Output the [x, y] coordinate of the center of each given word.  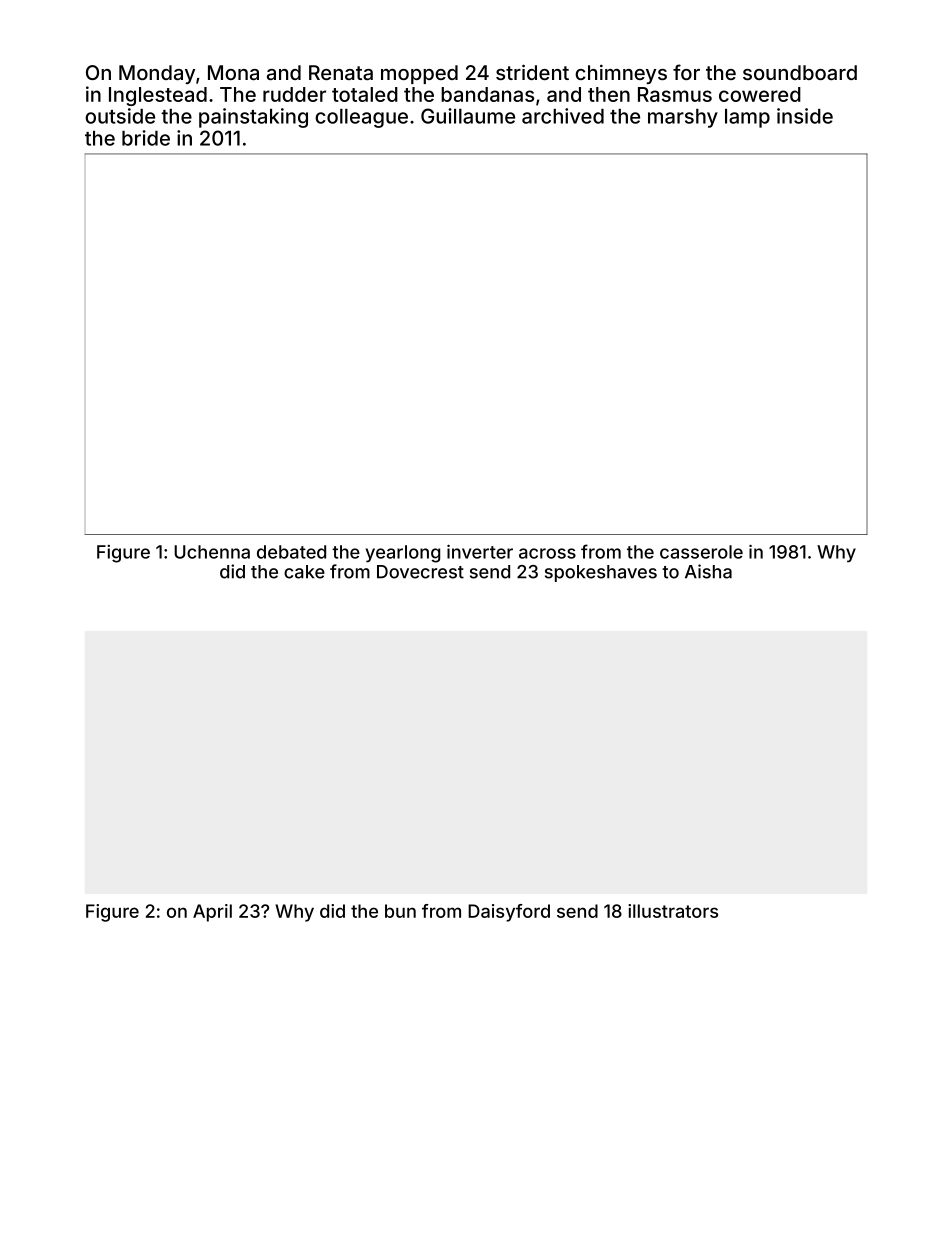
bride [146, 138]
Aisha [708, 571]
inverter [480, 552]
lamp [747, 118]
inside [805, 116]
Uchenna [212, 552]
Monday [157, 74]
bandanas [487, 94]
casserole [701, 552]
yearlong [403, 554]
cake [304, 572]
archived [563, 116]
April [212, 913]
